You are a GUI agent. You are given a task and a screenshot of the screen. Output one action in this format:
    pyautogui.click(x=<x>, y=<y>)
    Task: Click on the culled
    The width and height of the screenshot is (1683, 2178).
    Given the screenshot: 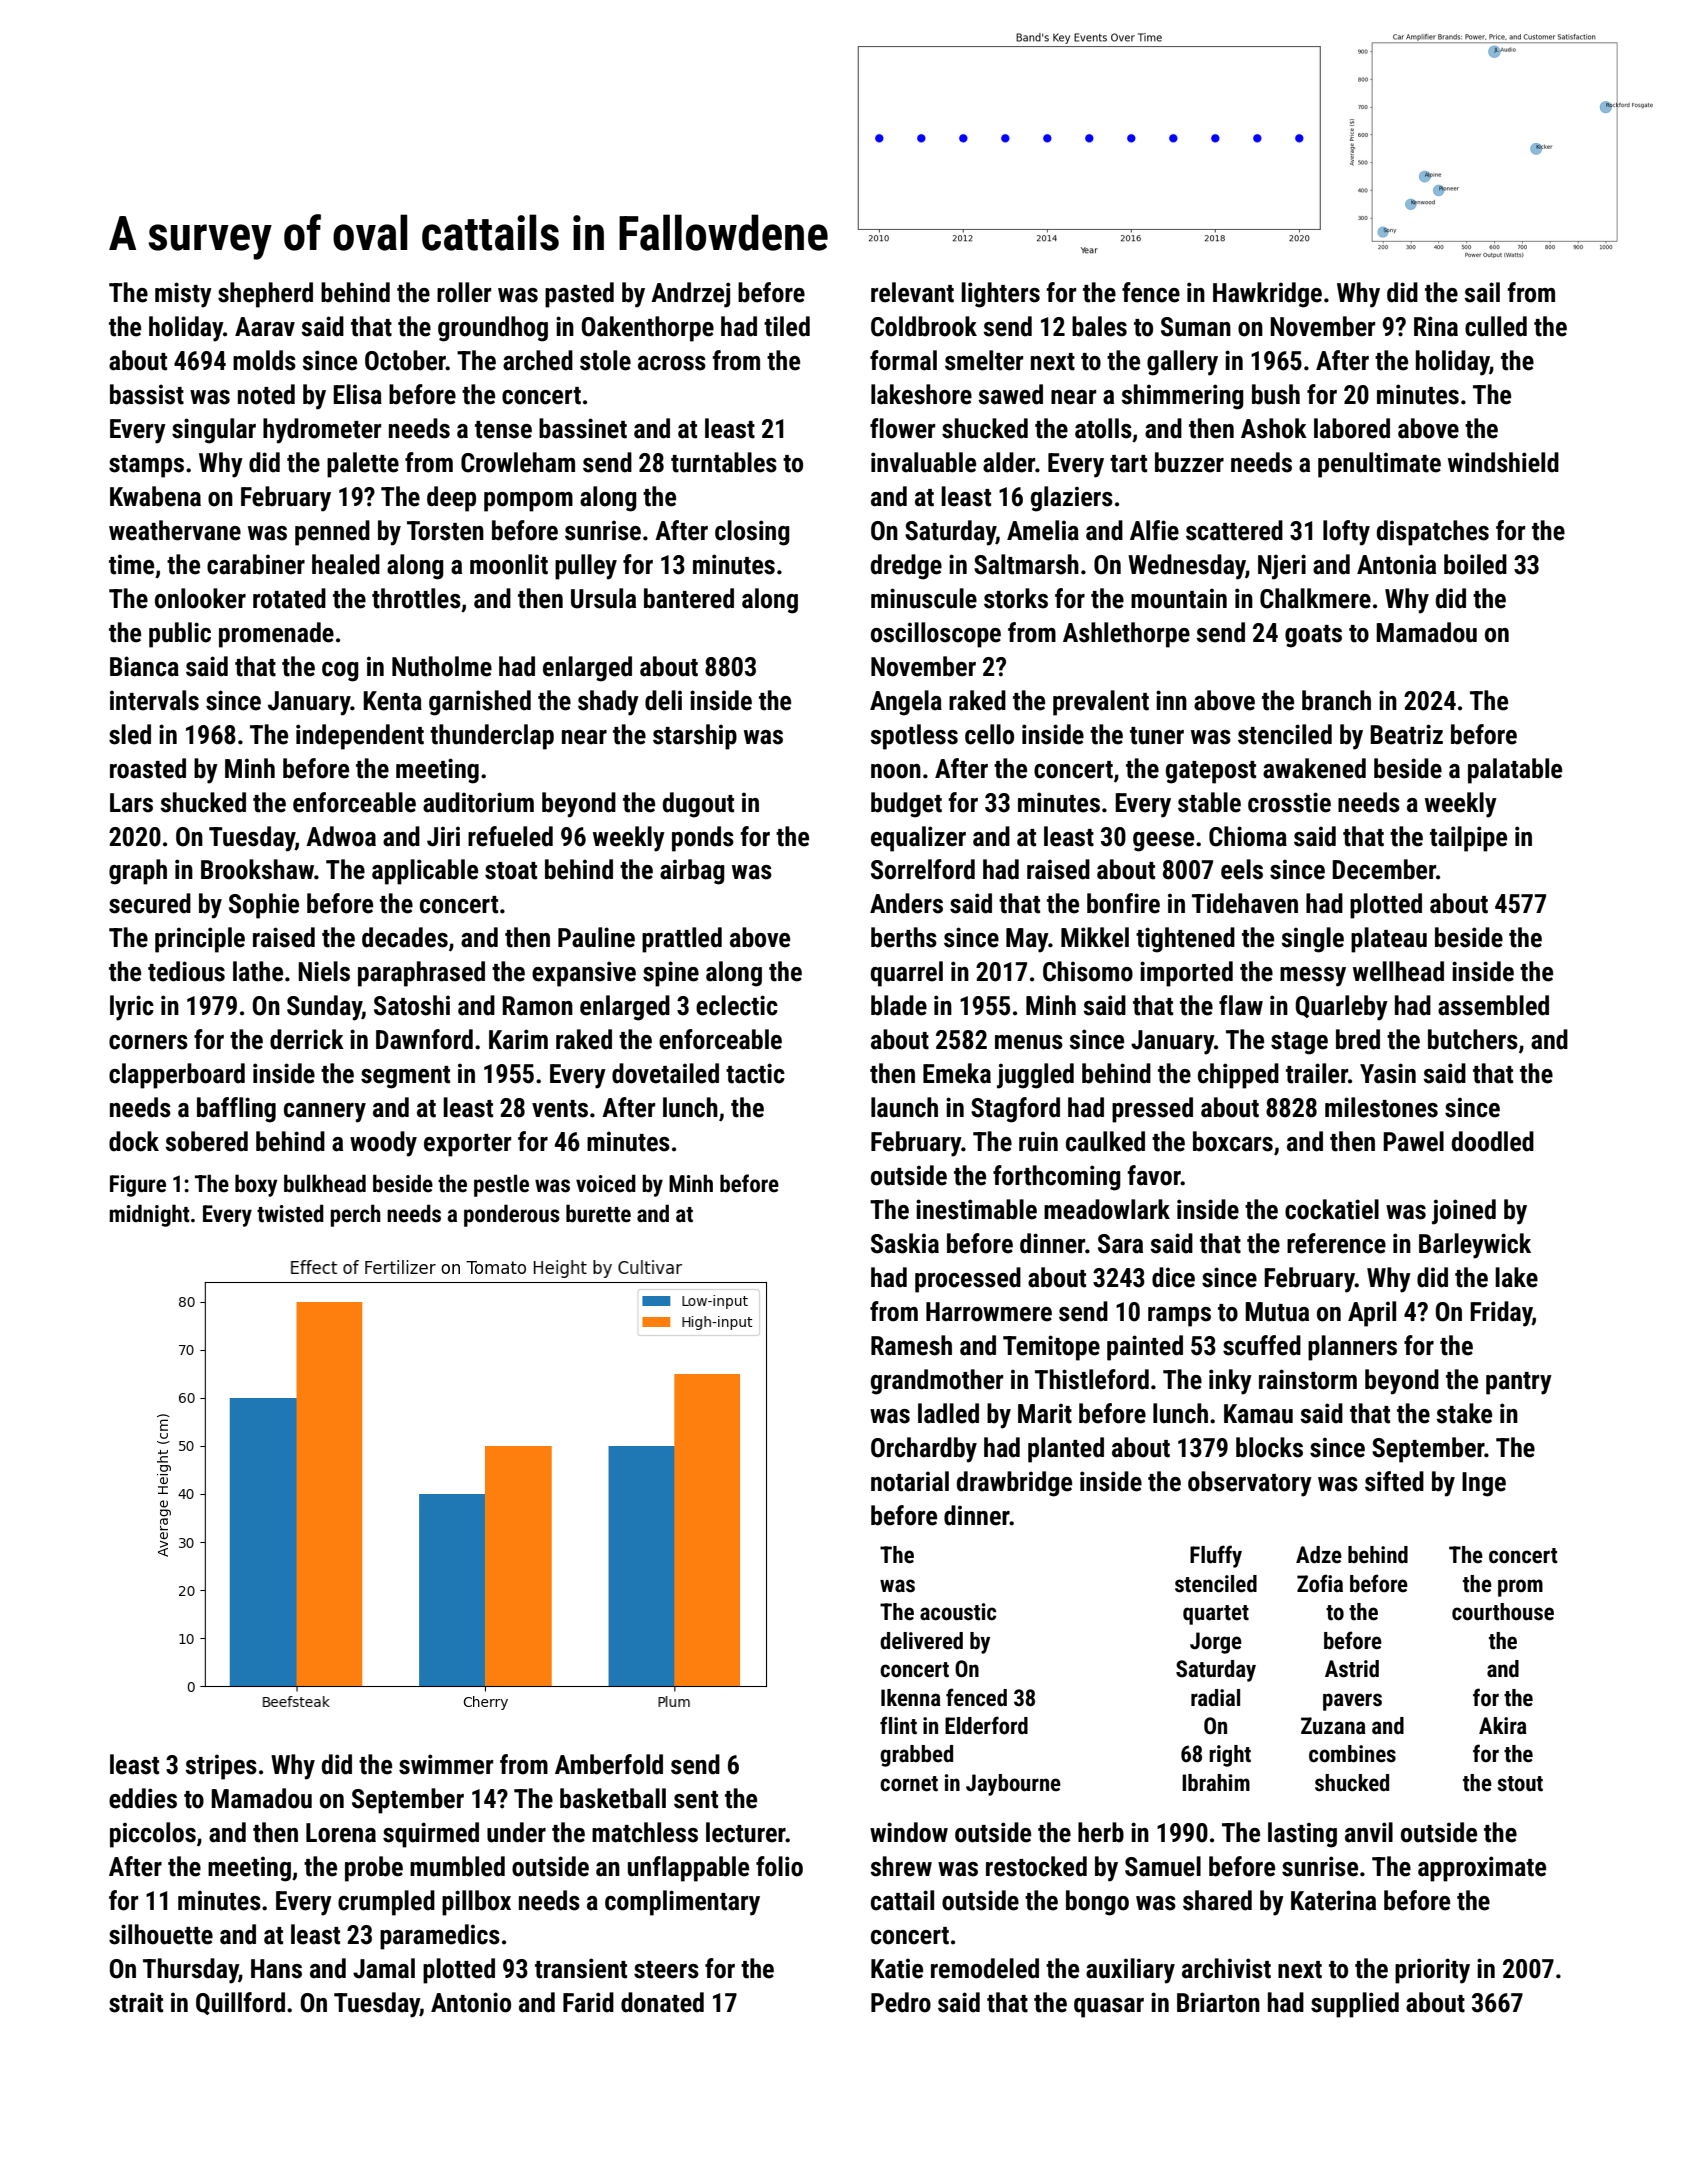 What is the action you would take?
    pyautogui.click(x=1496, y=326)
